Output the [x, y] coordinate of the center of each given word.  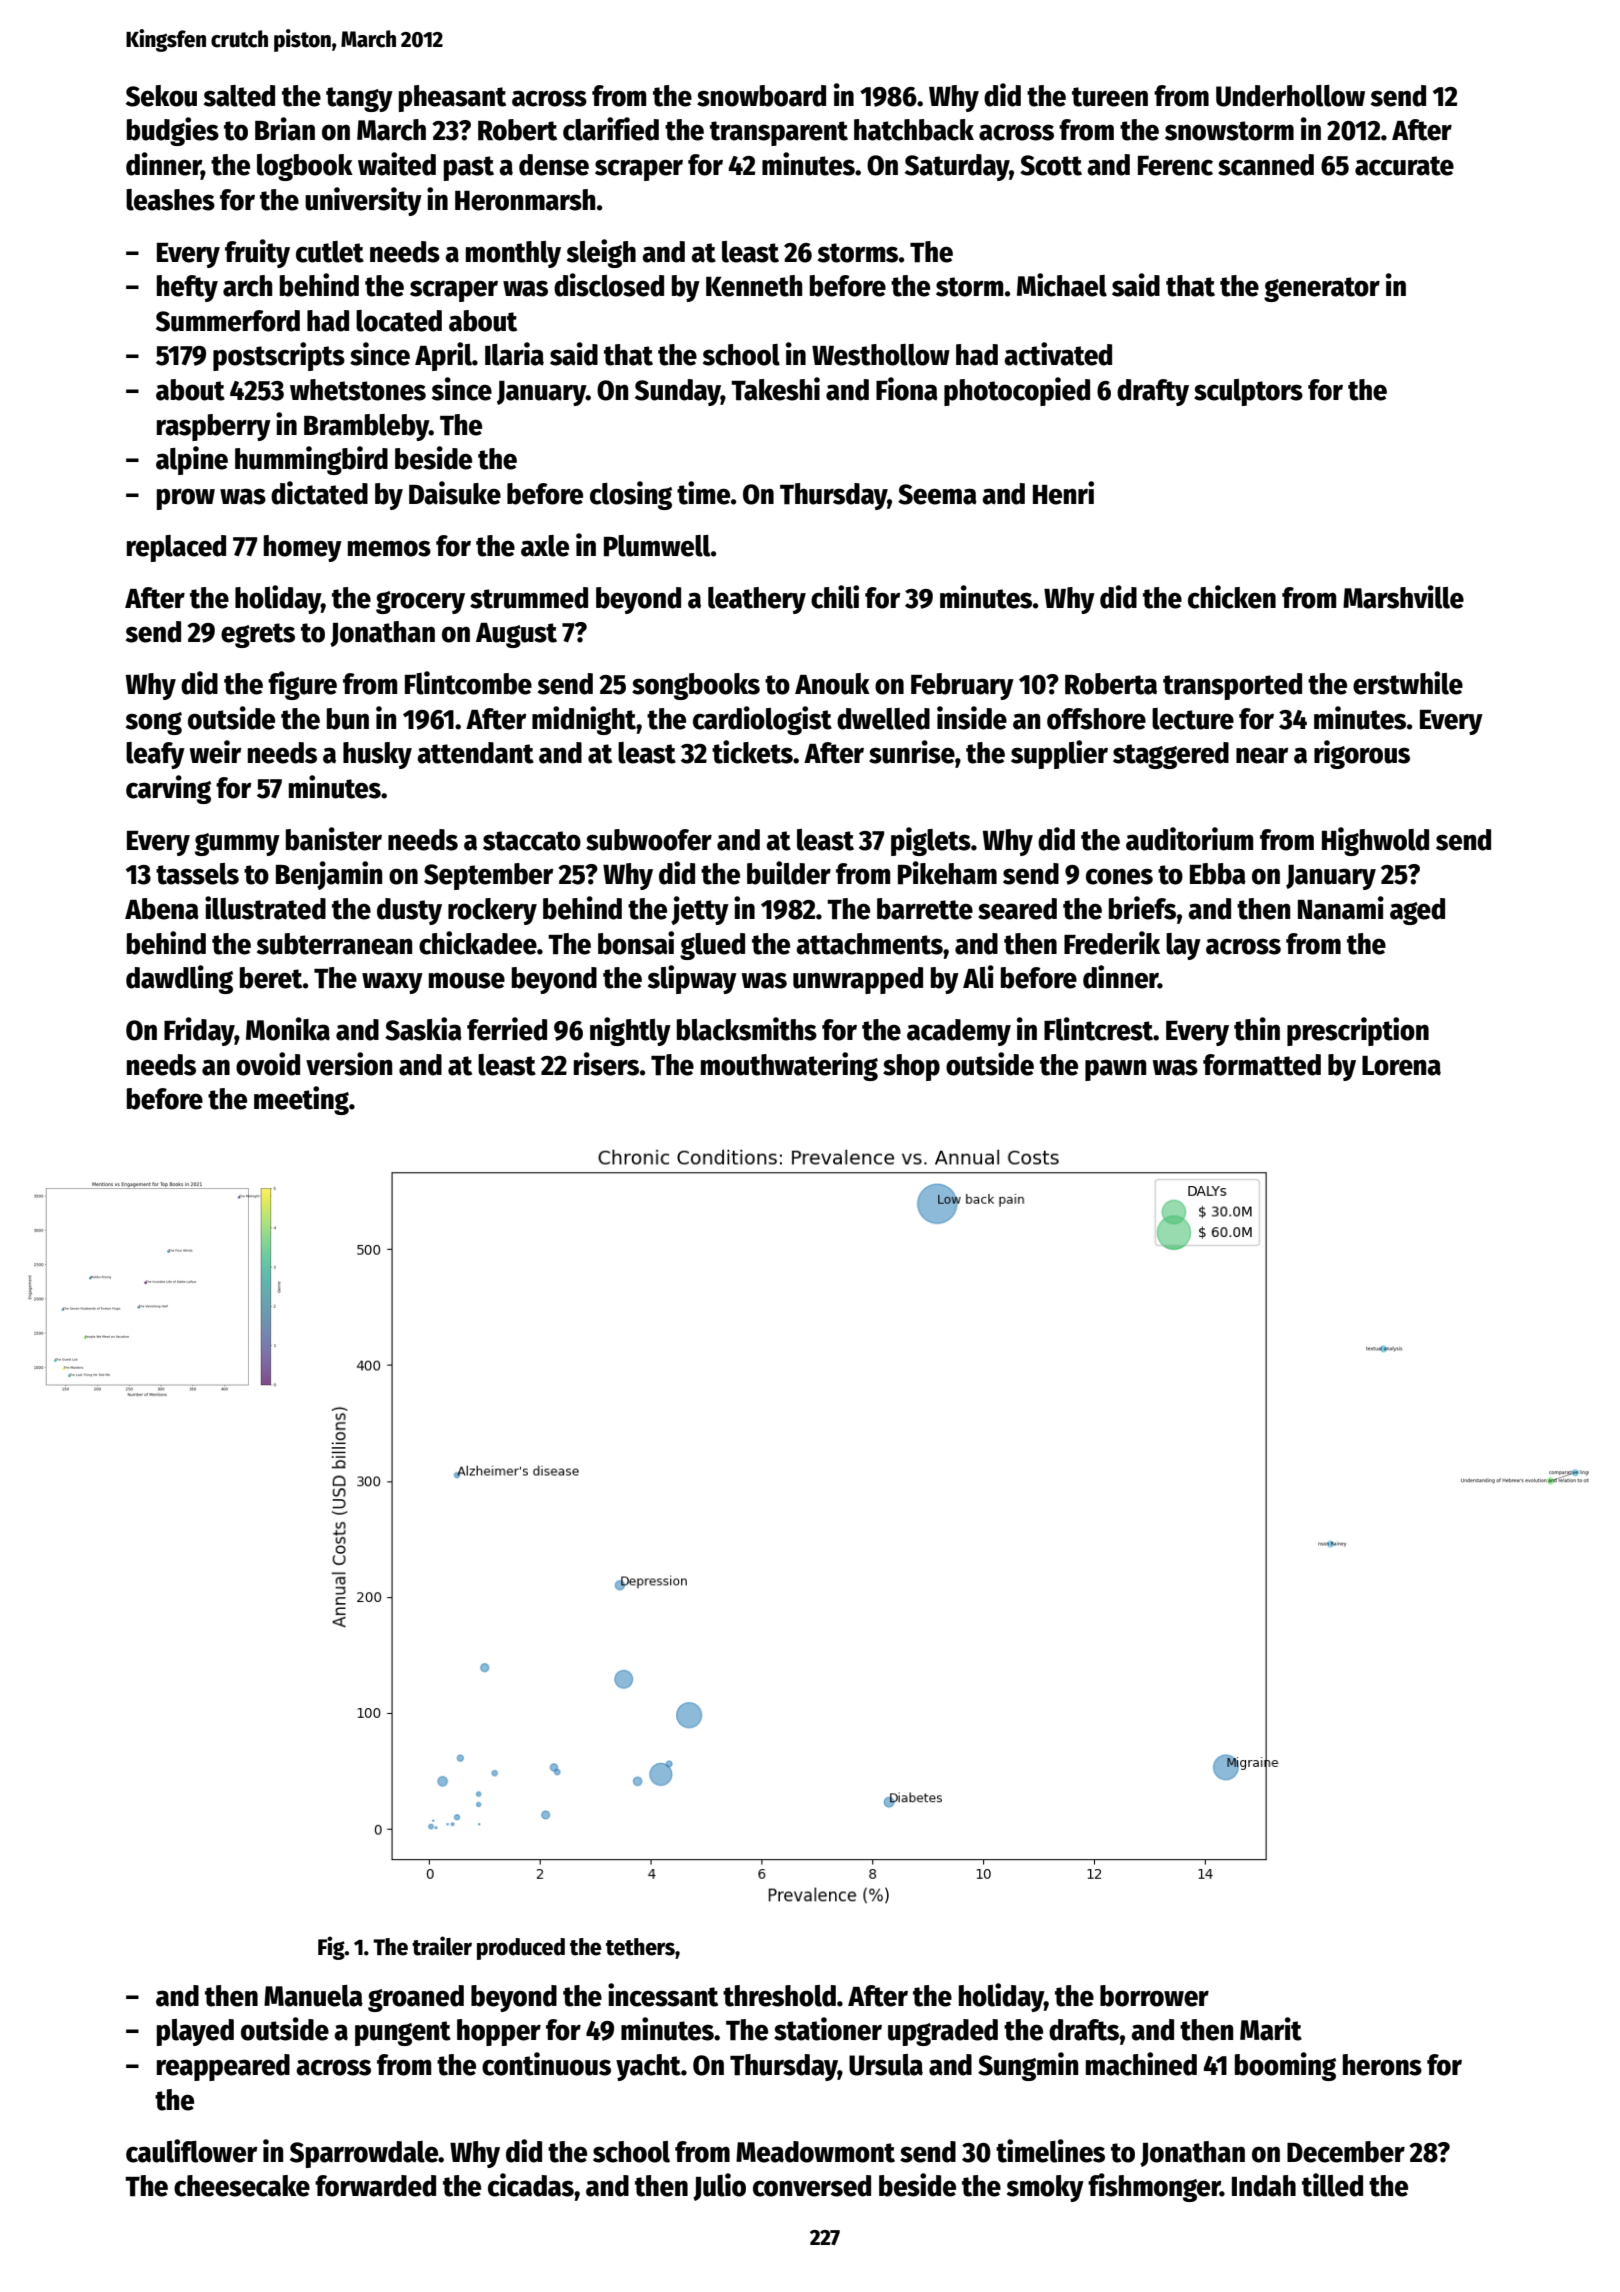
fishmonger [1154, 2187]
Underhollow [1290, 96]
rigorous [1362, 754]
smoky [1045, 2188]
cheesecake [242, 2186]
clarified [611, 129]
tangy [359, 99]
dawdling [179, 979]
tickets [752, 752]
